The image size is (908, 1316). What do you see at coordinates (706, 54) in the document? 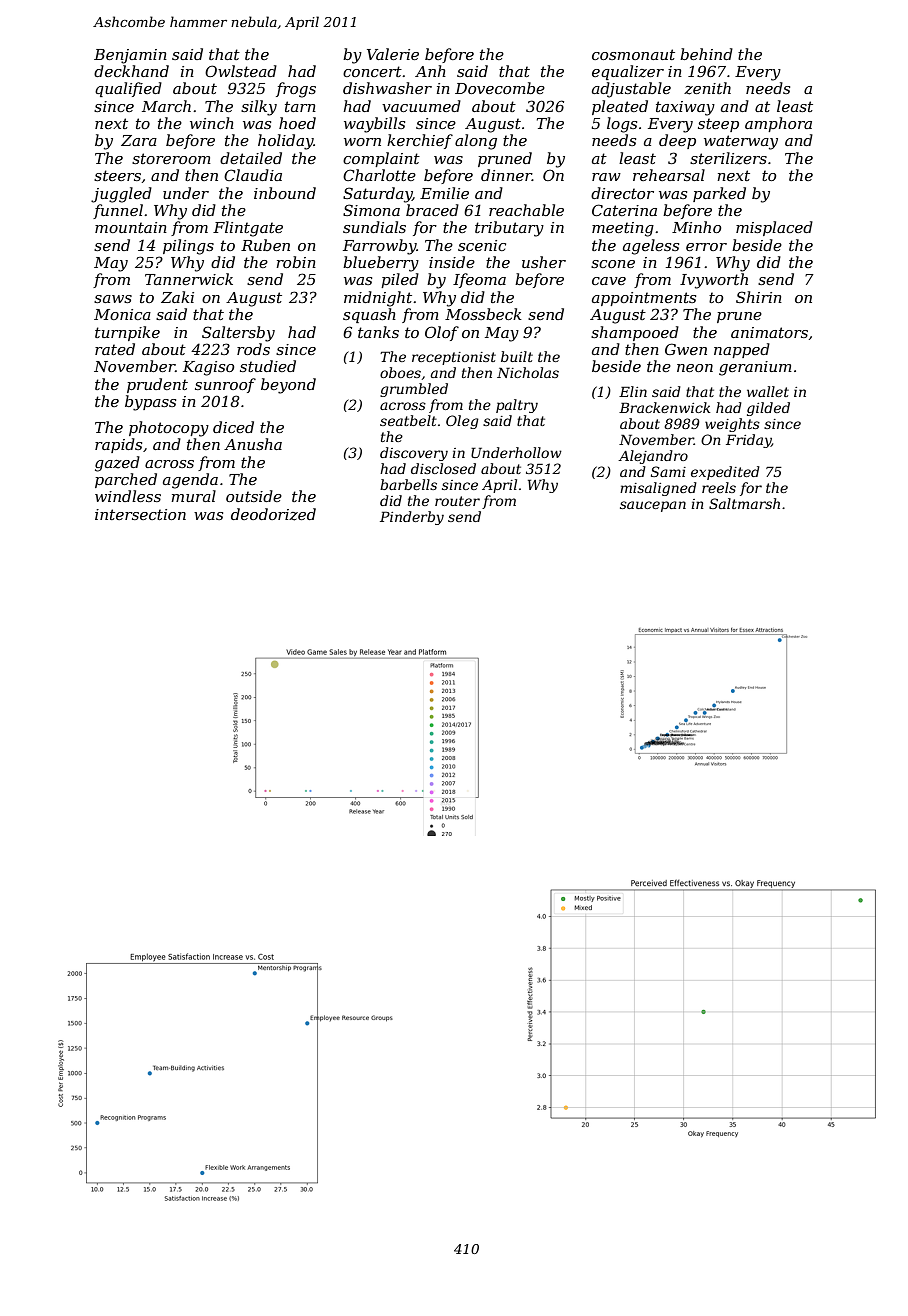
I see `behind` at bounding box center [706, 54].
